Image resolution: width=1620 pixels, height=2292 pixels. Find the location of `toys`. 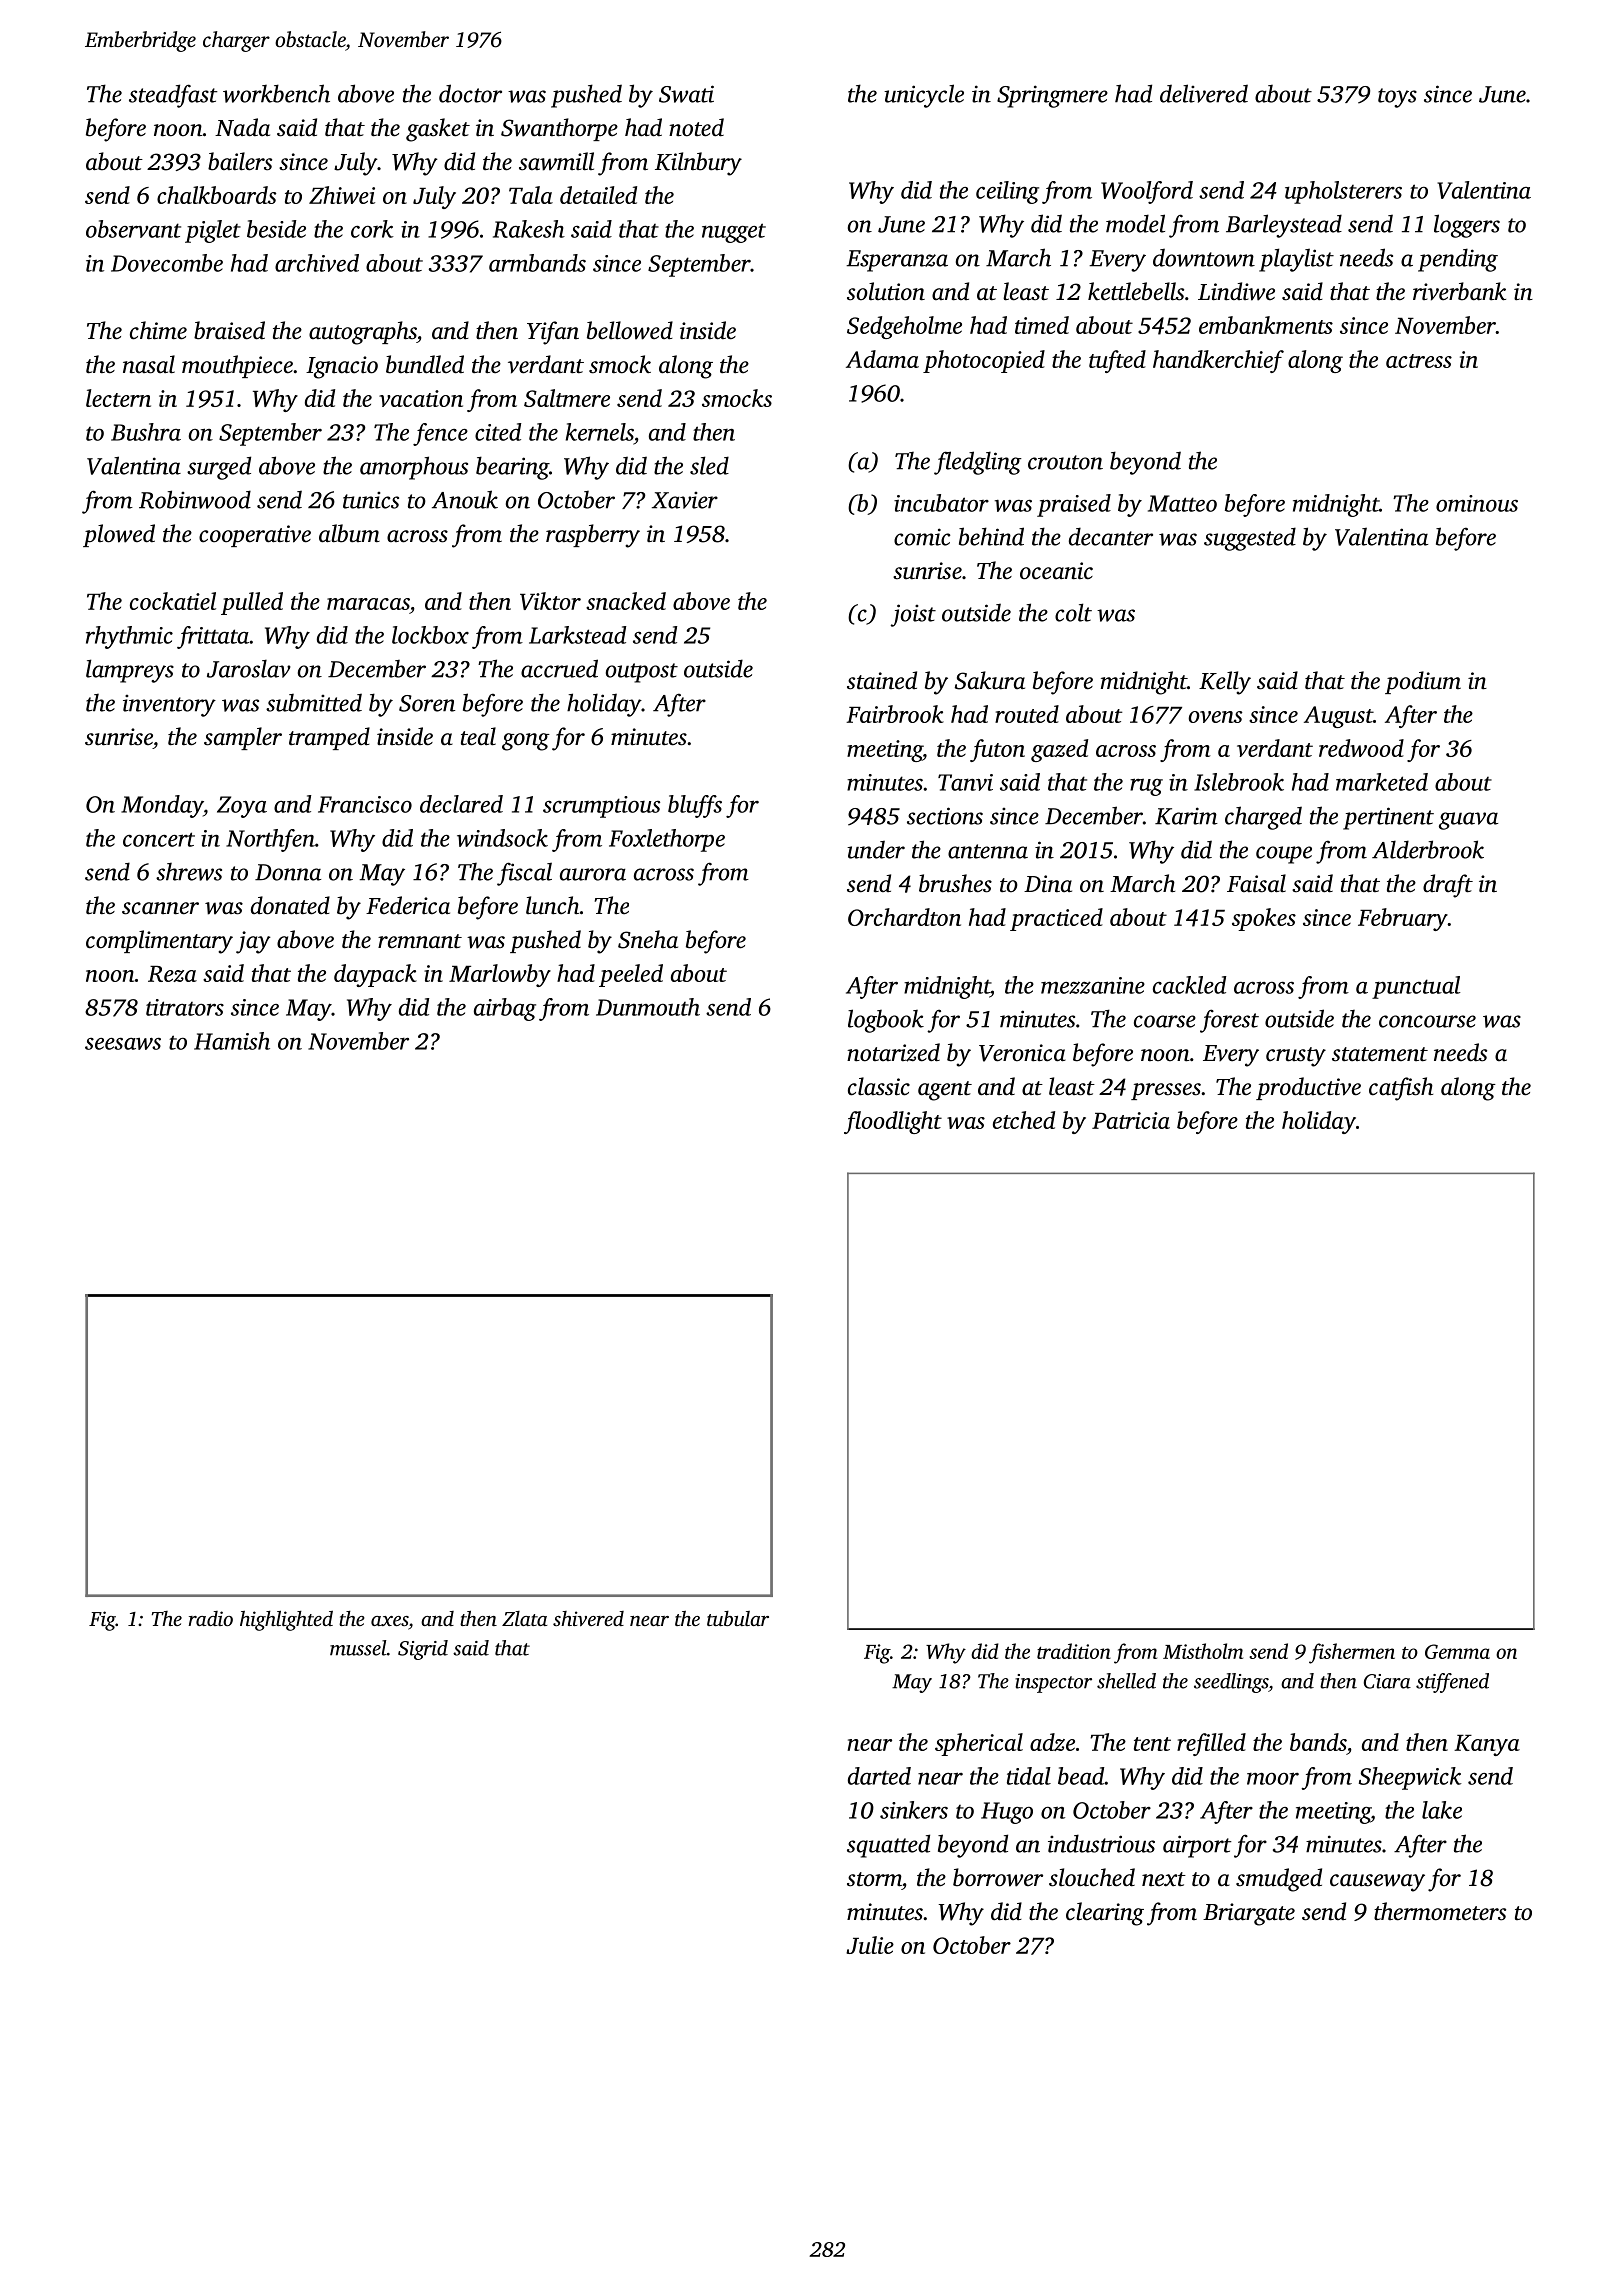

toys is located at coordinates (1397, 98).
